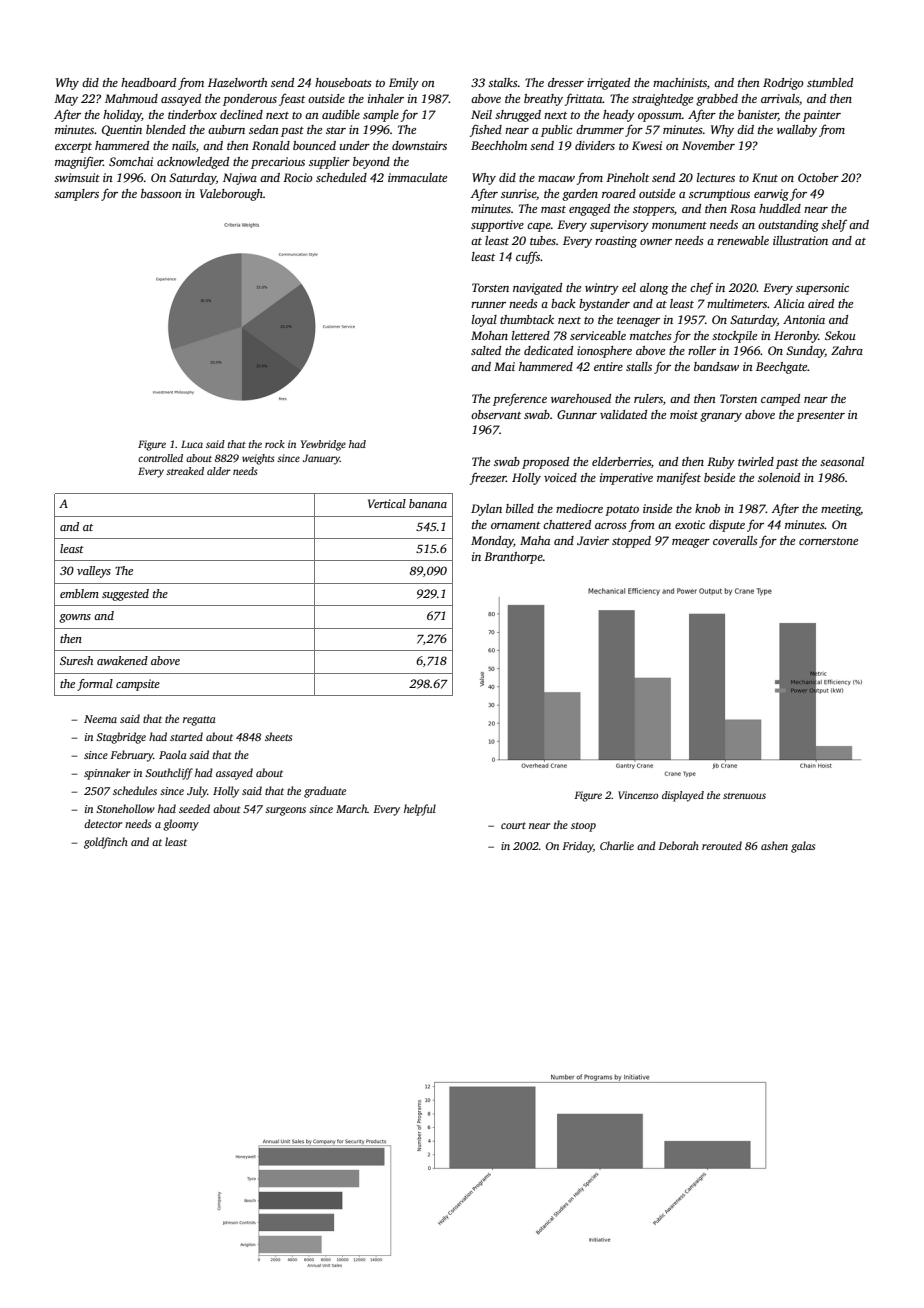 The image size is (924, 1308). I want to click on gloomy, so click(181, 825).
